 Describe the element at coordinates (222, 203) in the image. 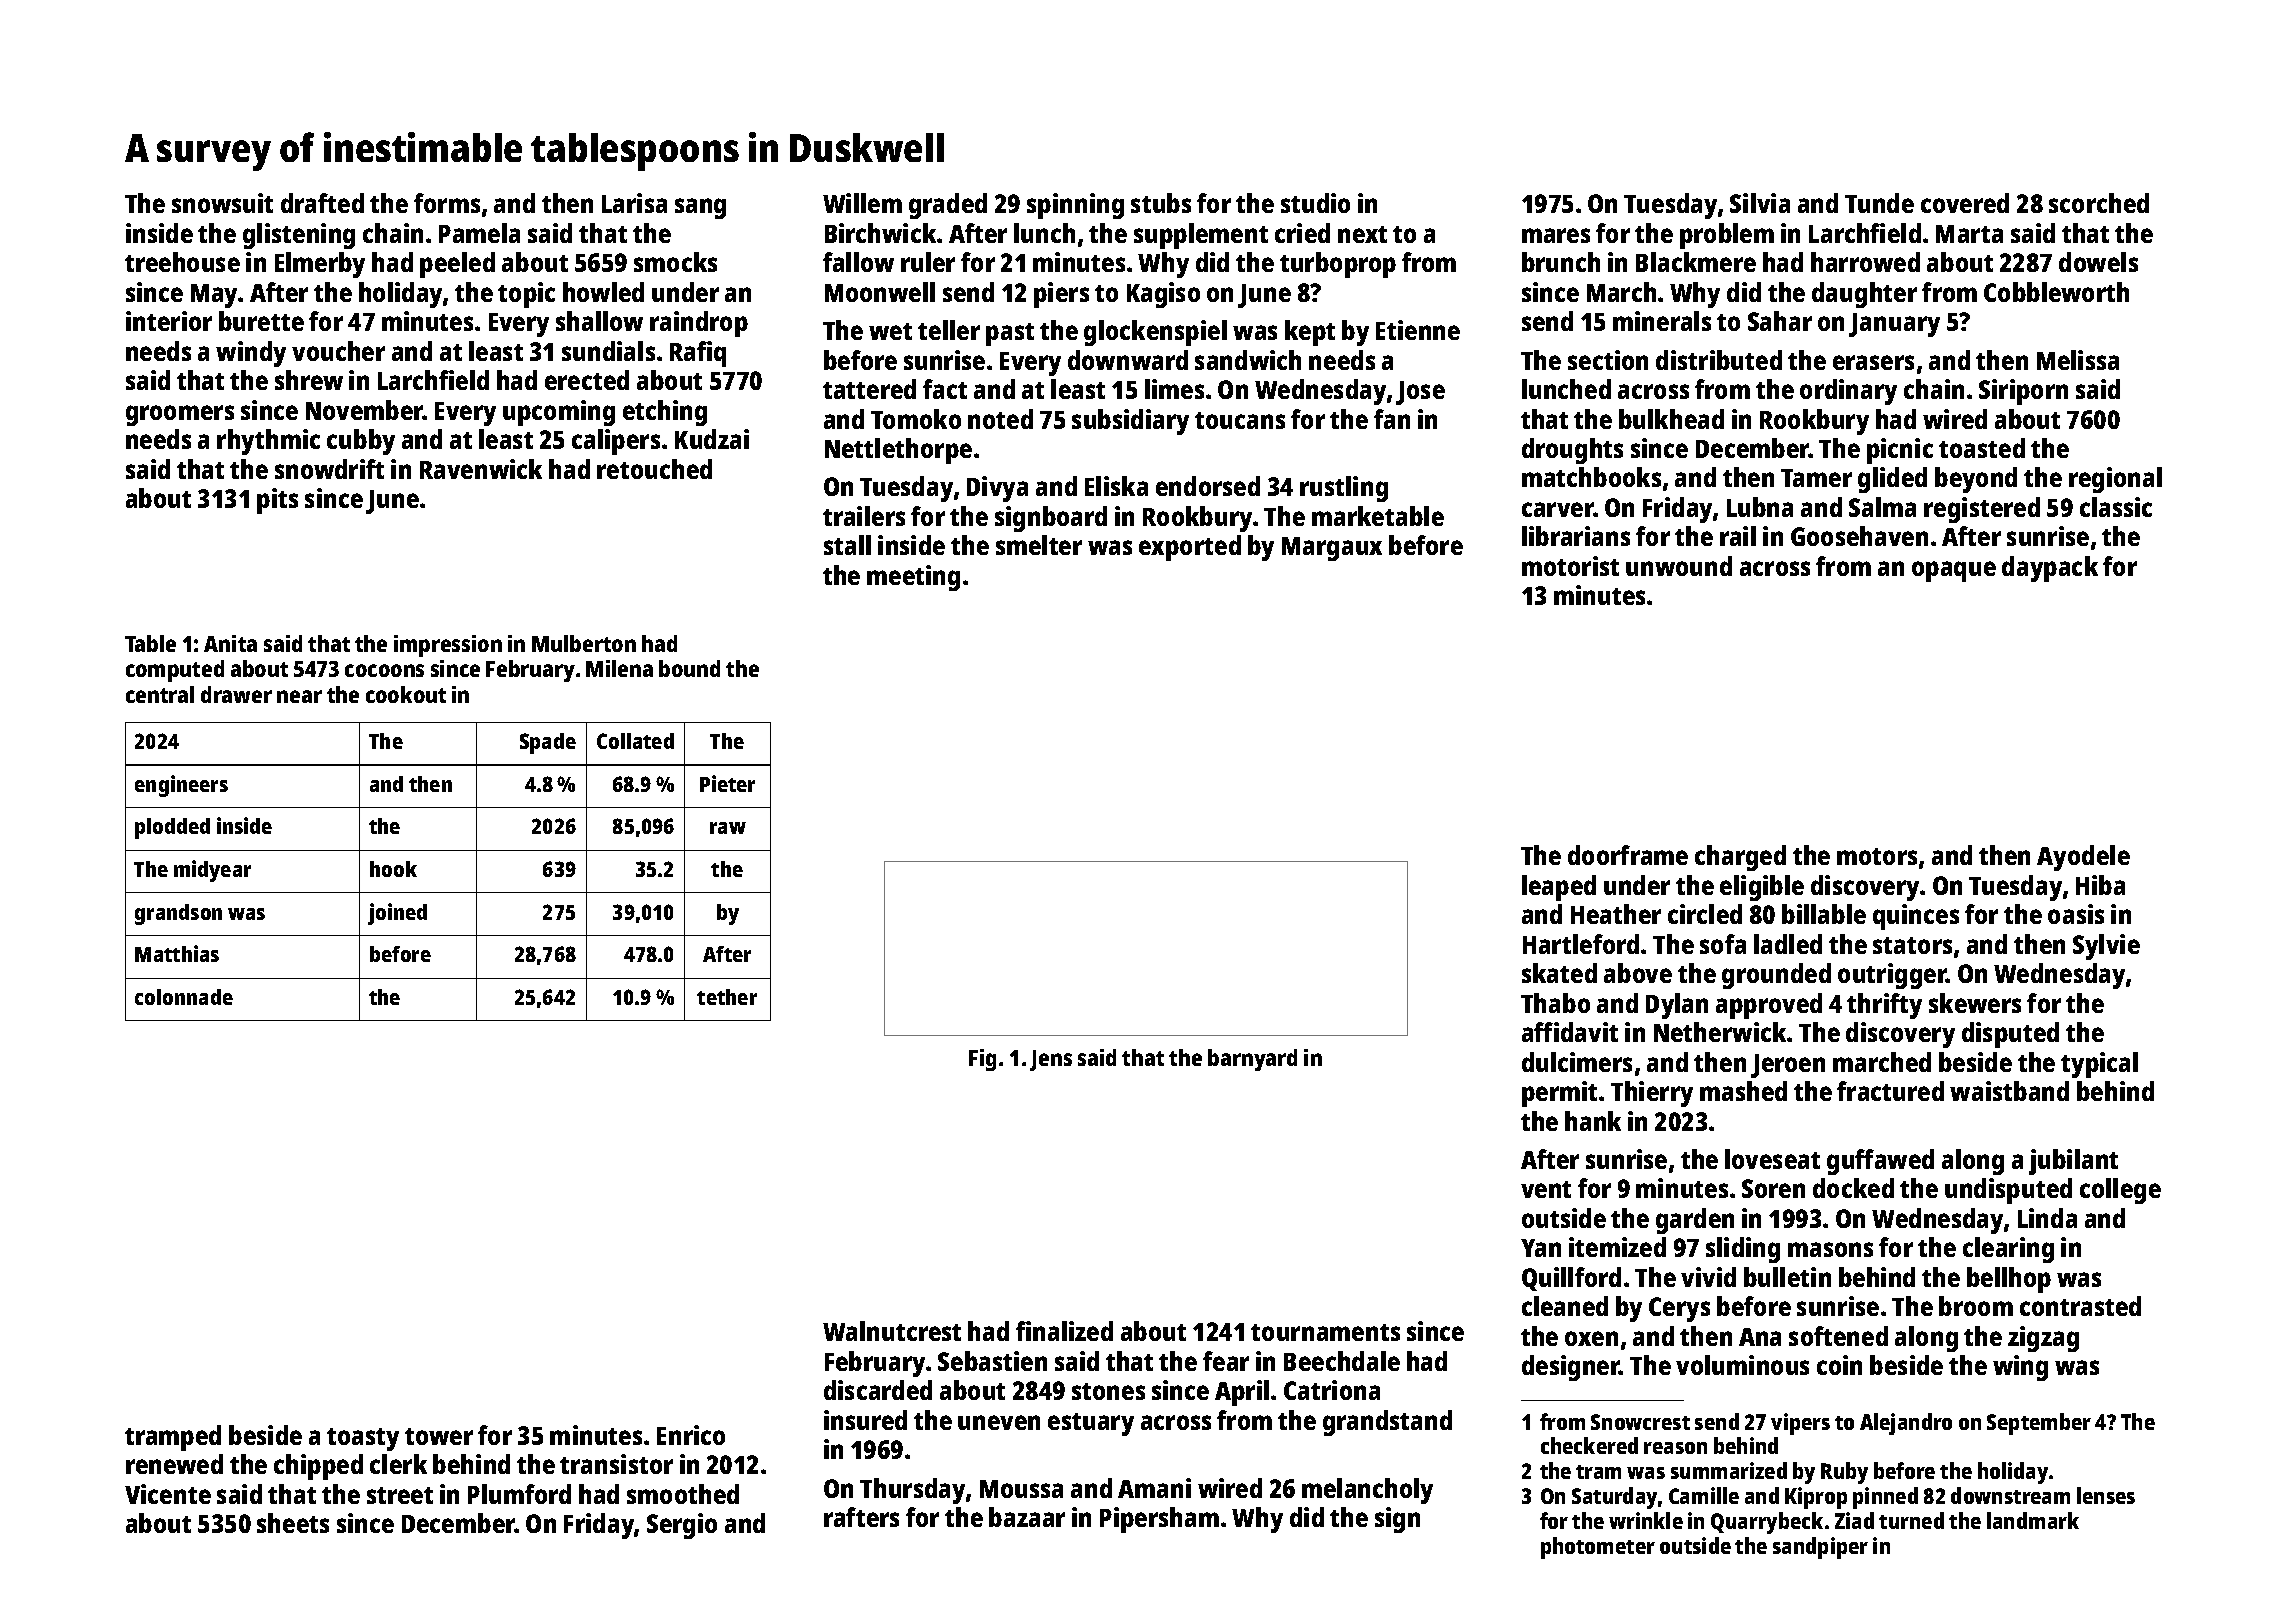

I see `snowsuit` at that location.
